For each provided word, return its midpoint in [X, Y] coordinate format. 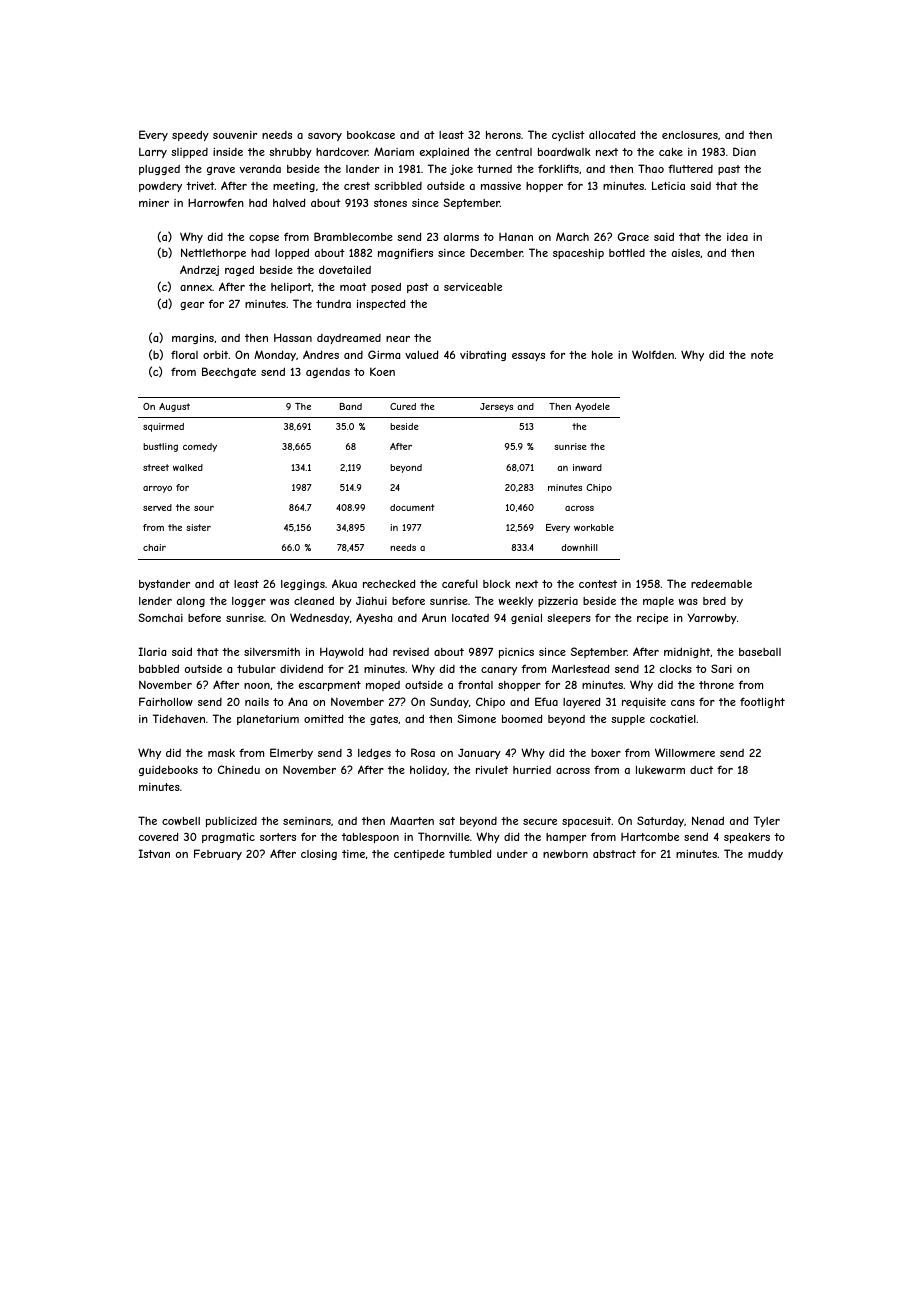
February [218, 854]
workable [594, 527]
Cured [403, 406]
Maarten [412, 820]
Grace [633, 236]
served [157, 507]
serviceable [473, 287]
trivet [200, 186]
